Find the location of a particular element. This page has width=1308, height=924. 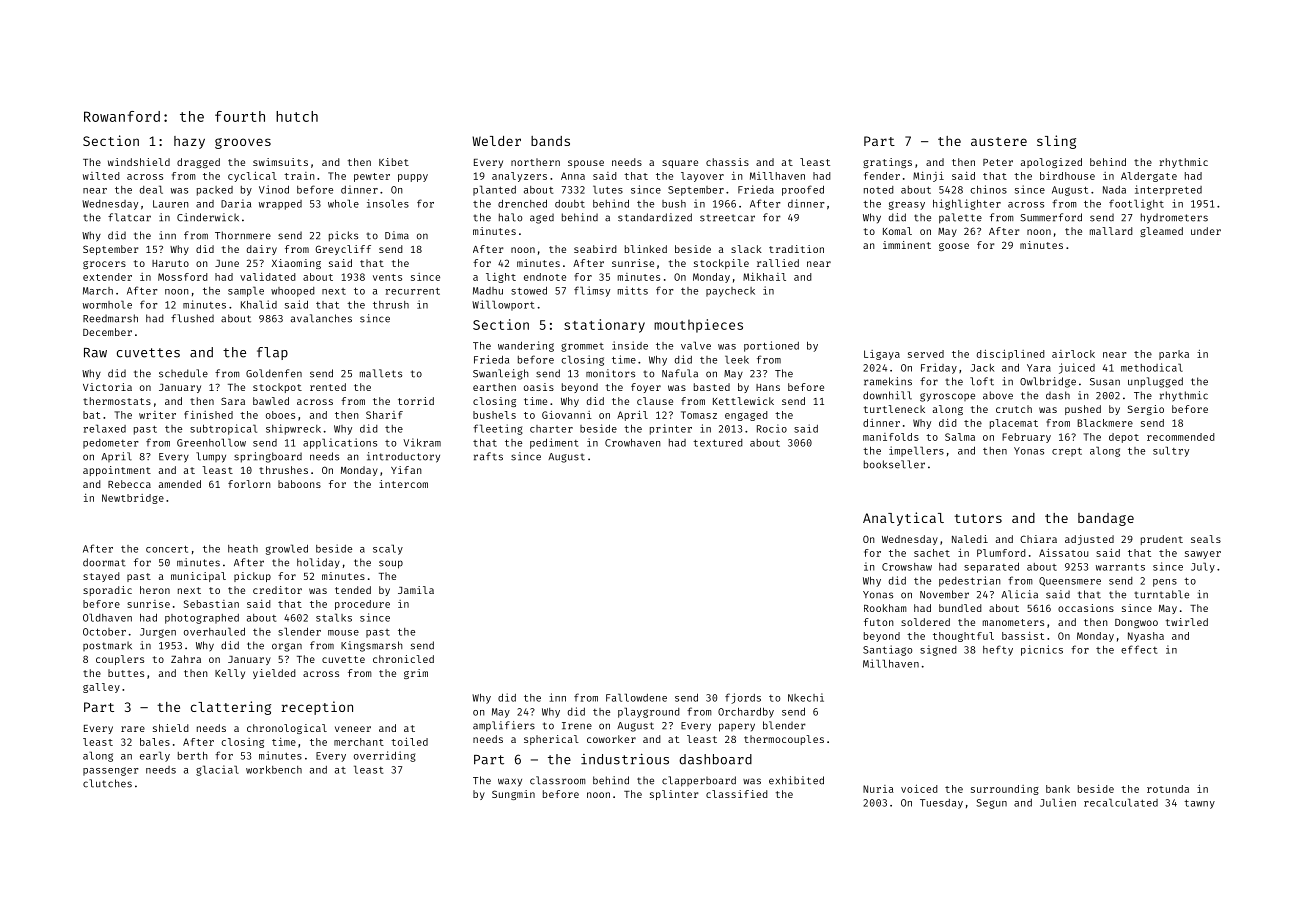

hazy is located at coordinates (189, 142).
